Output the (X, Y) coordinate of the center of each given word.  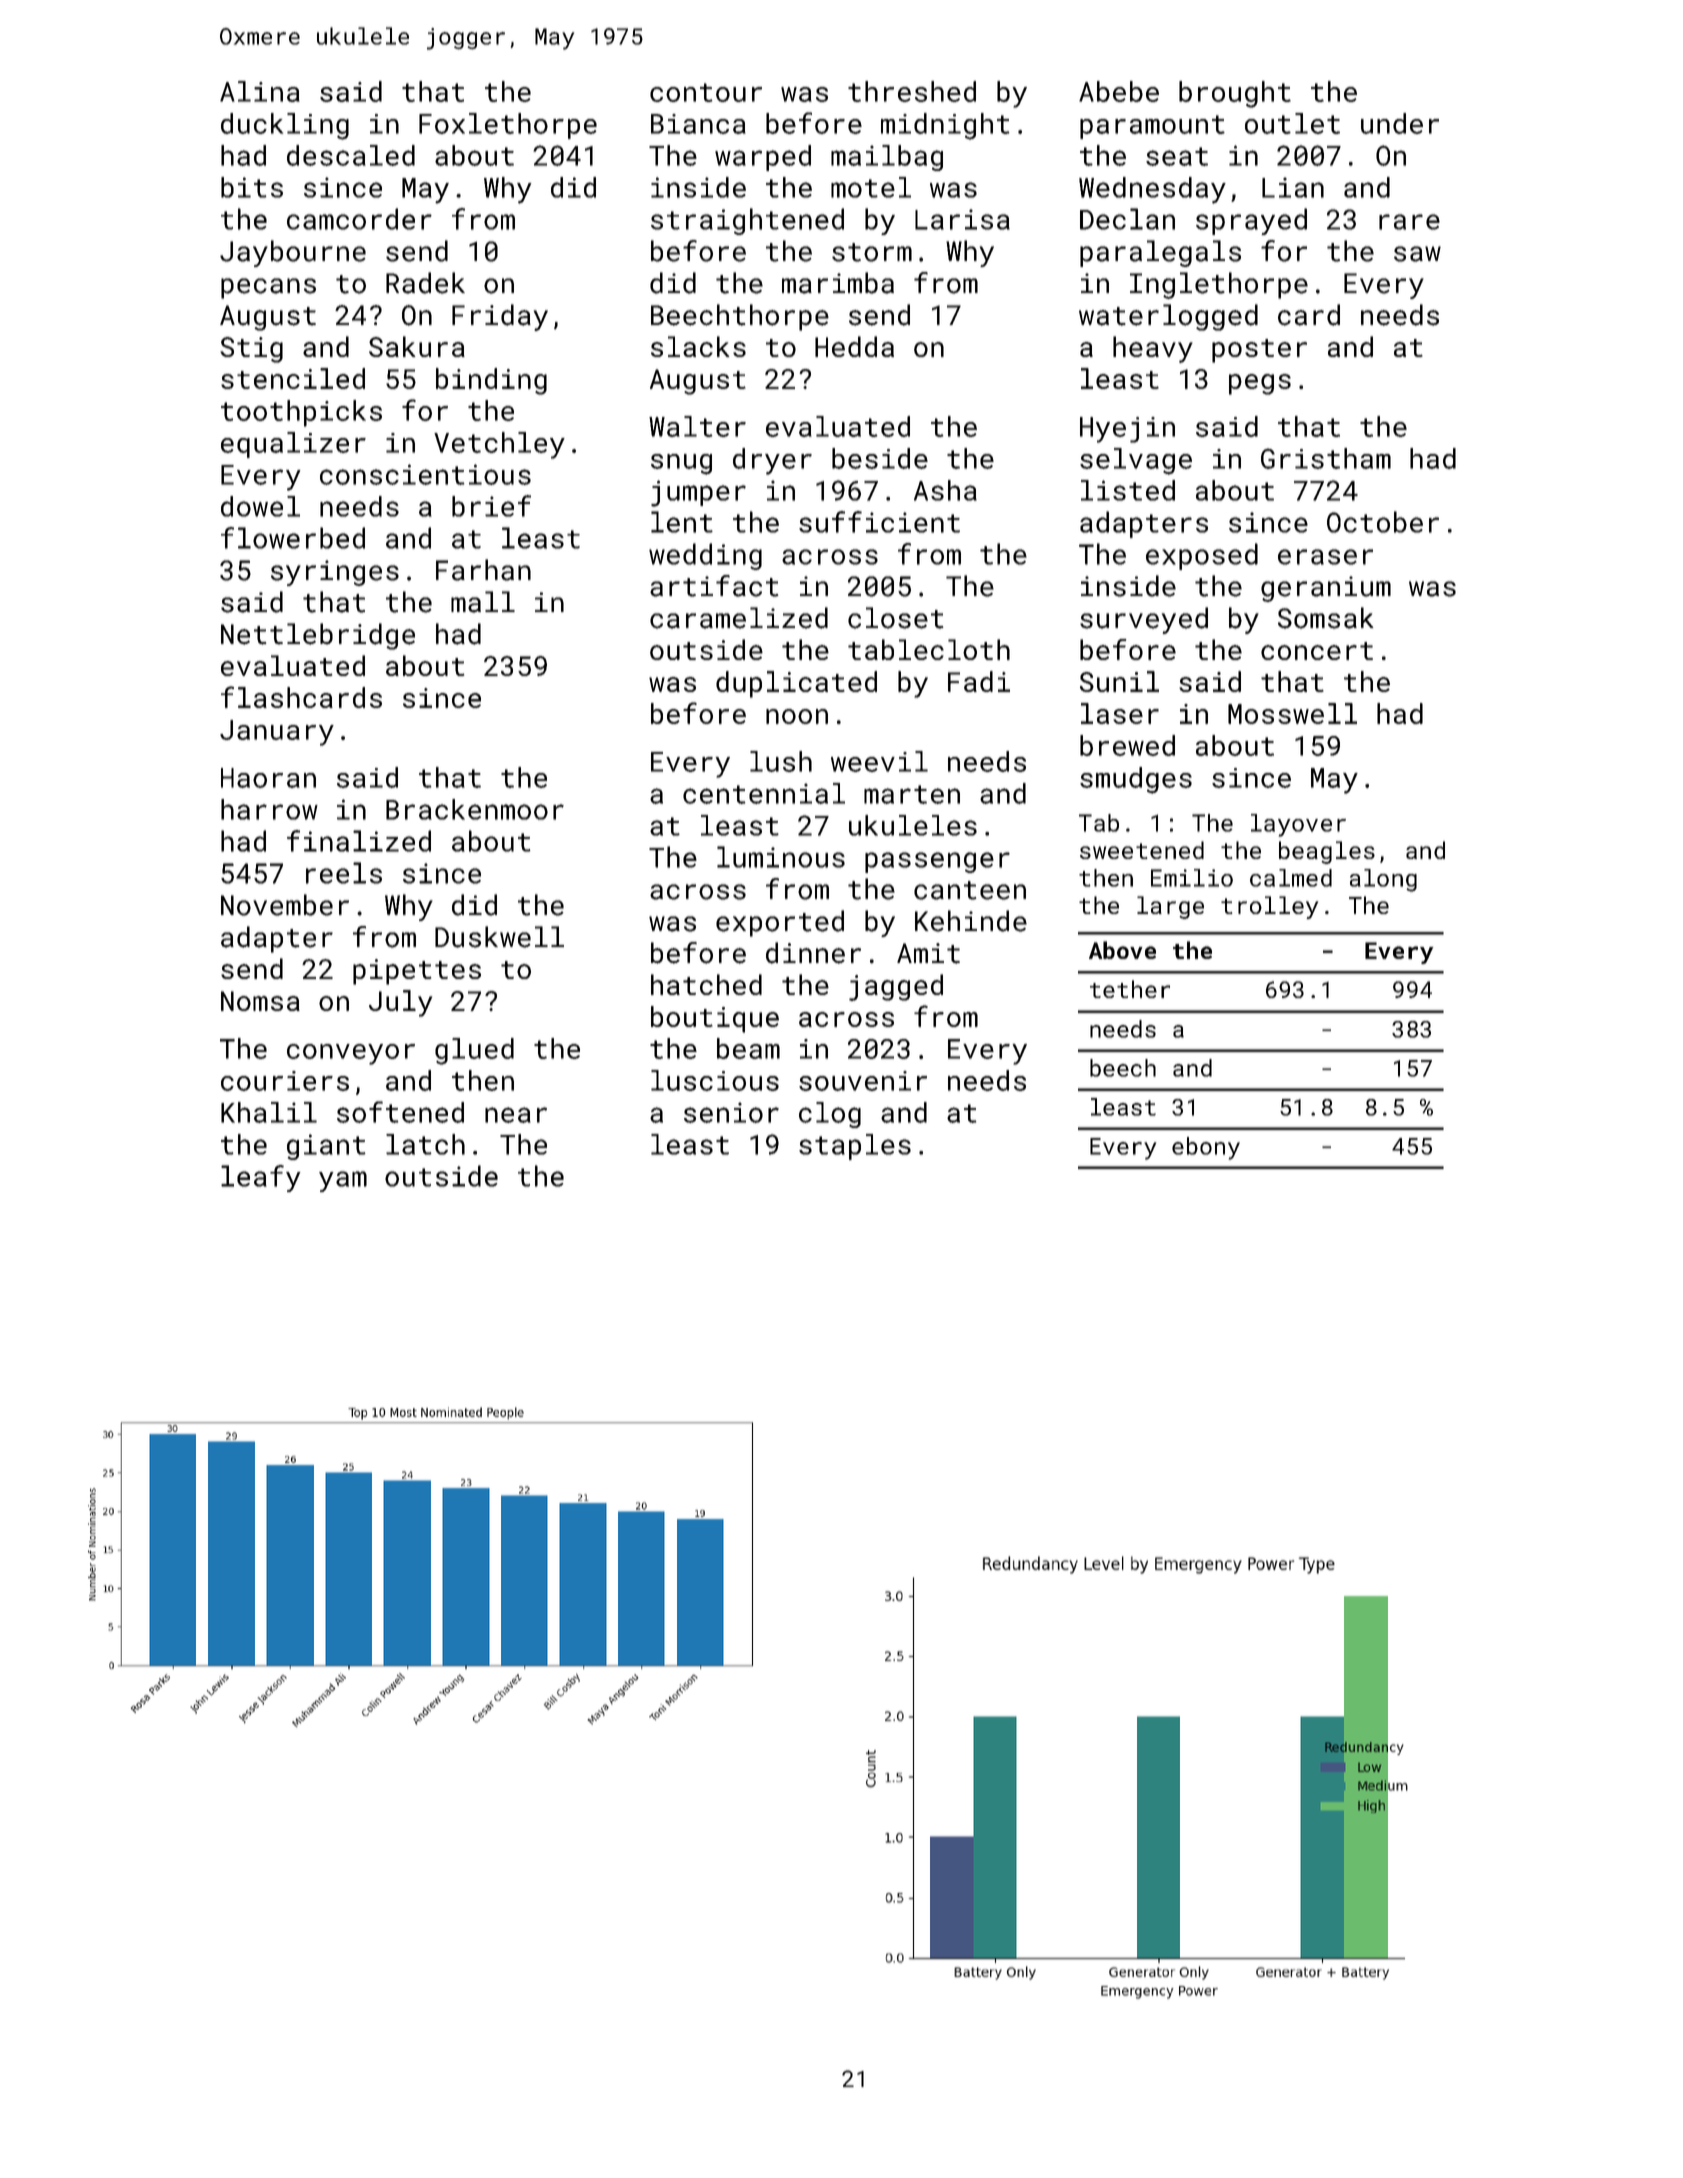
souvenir (863, 1081)
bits (252, 187)
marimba (838, 283)
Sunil (1119, 681)
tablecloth (929, 649)
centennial (764, 793)
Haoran (268, 778)
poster (1259, 351)
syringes (335, 573)
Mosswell (1292, 713)
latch (425, 1144)
